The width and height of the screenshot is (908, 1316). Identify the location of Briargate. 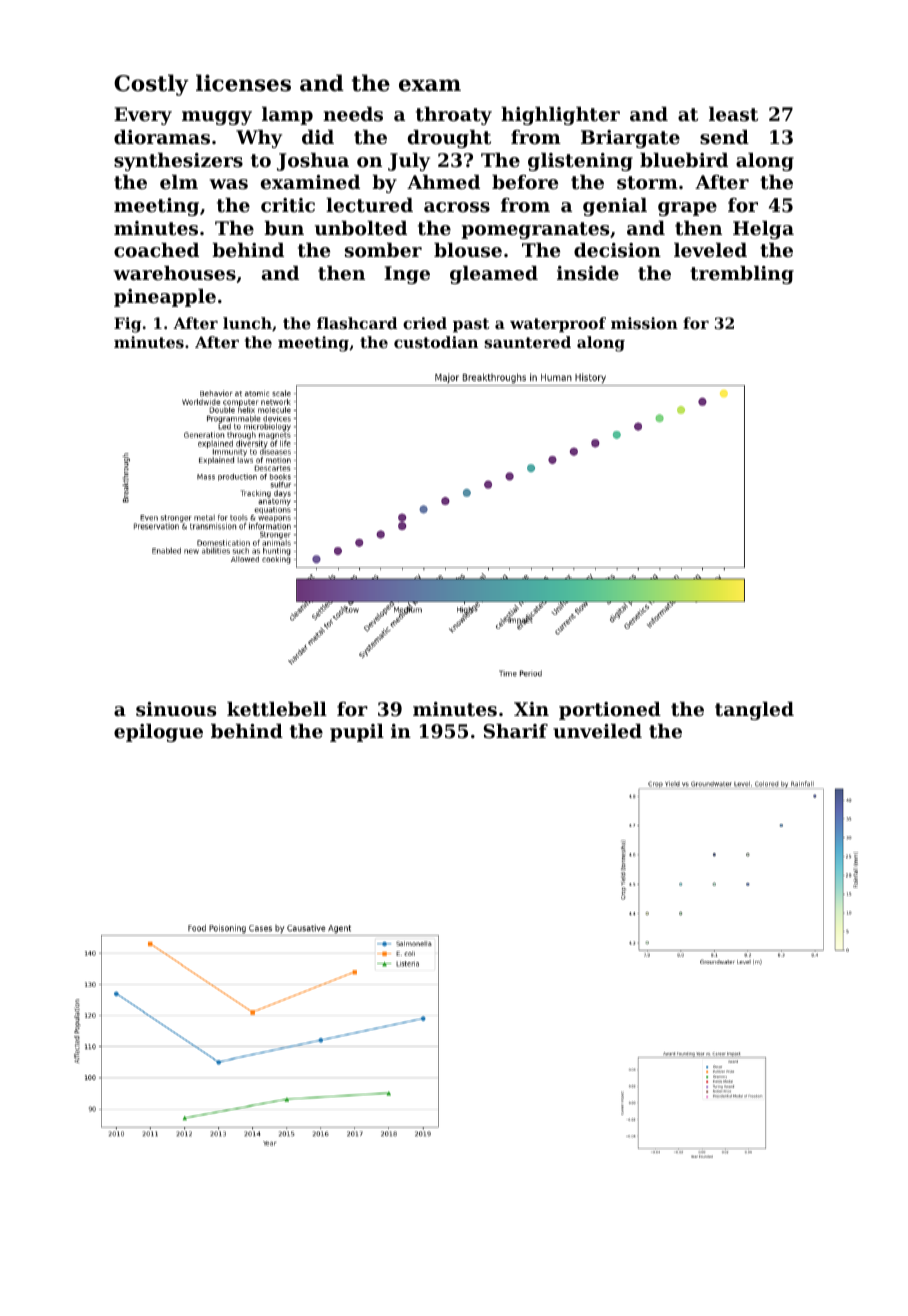
(630, 139).
